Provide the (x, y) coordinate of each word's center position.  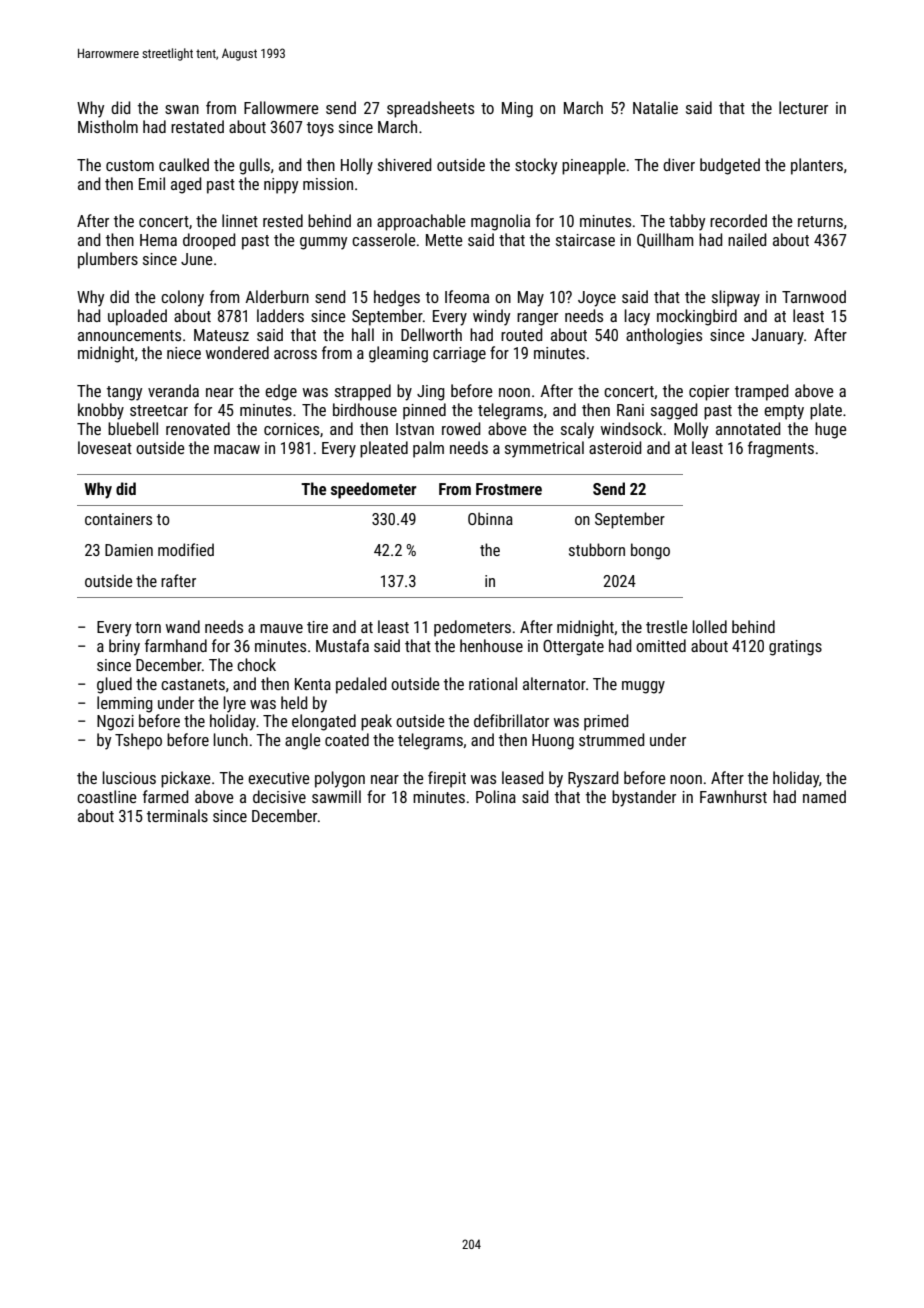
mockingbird (697, 317)
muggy (643, 687)
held (294, 702)
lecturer (803, 107)
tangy (124, 393)
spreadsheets (430, 109)
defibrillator (511, 720)
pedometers (472, 628)
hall (363, 334)
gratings (795, 648)
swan (182, 109)
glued (114, 685)
